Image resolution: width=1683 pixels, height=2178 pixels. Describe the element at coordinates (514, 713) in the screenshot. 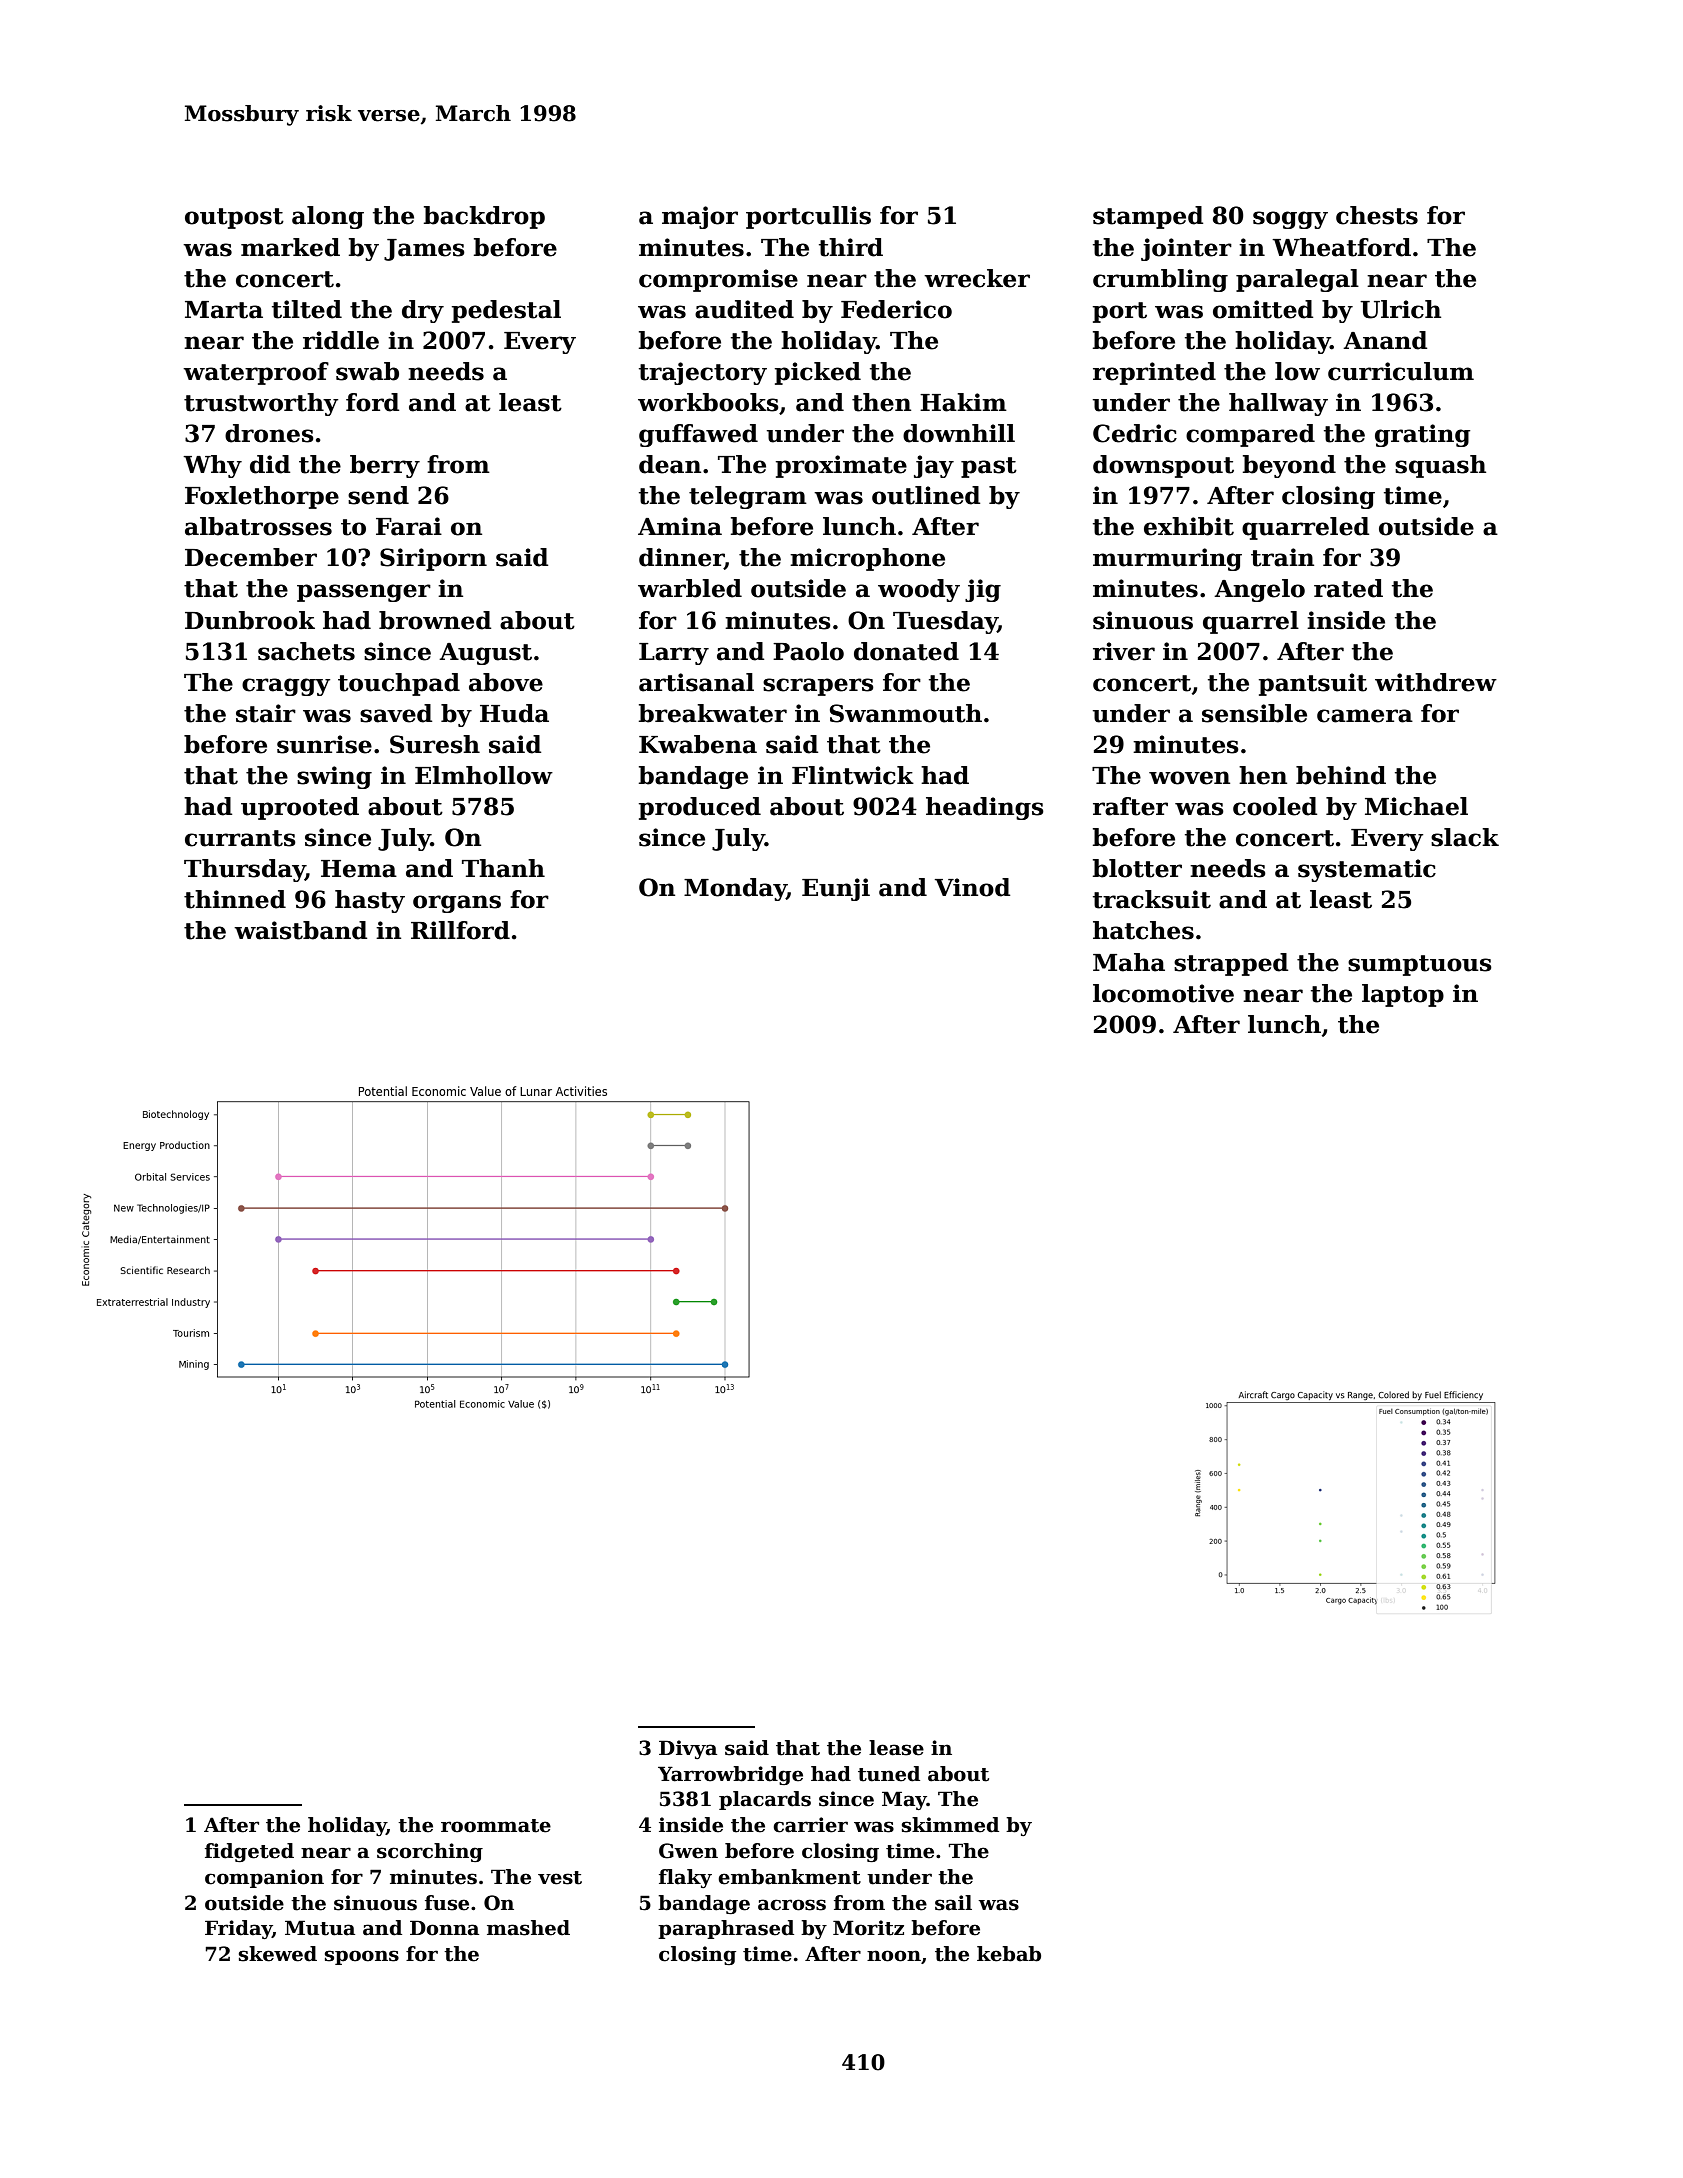

I see `Huda` at that location.
